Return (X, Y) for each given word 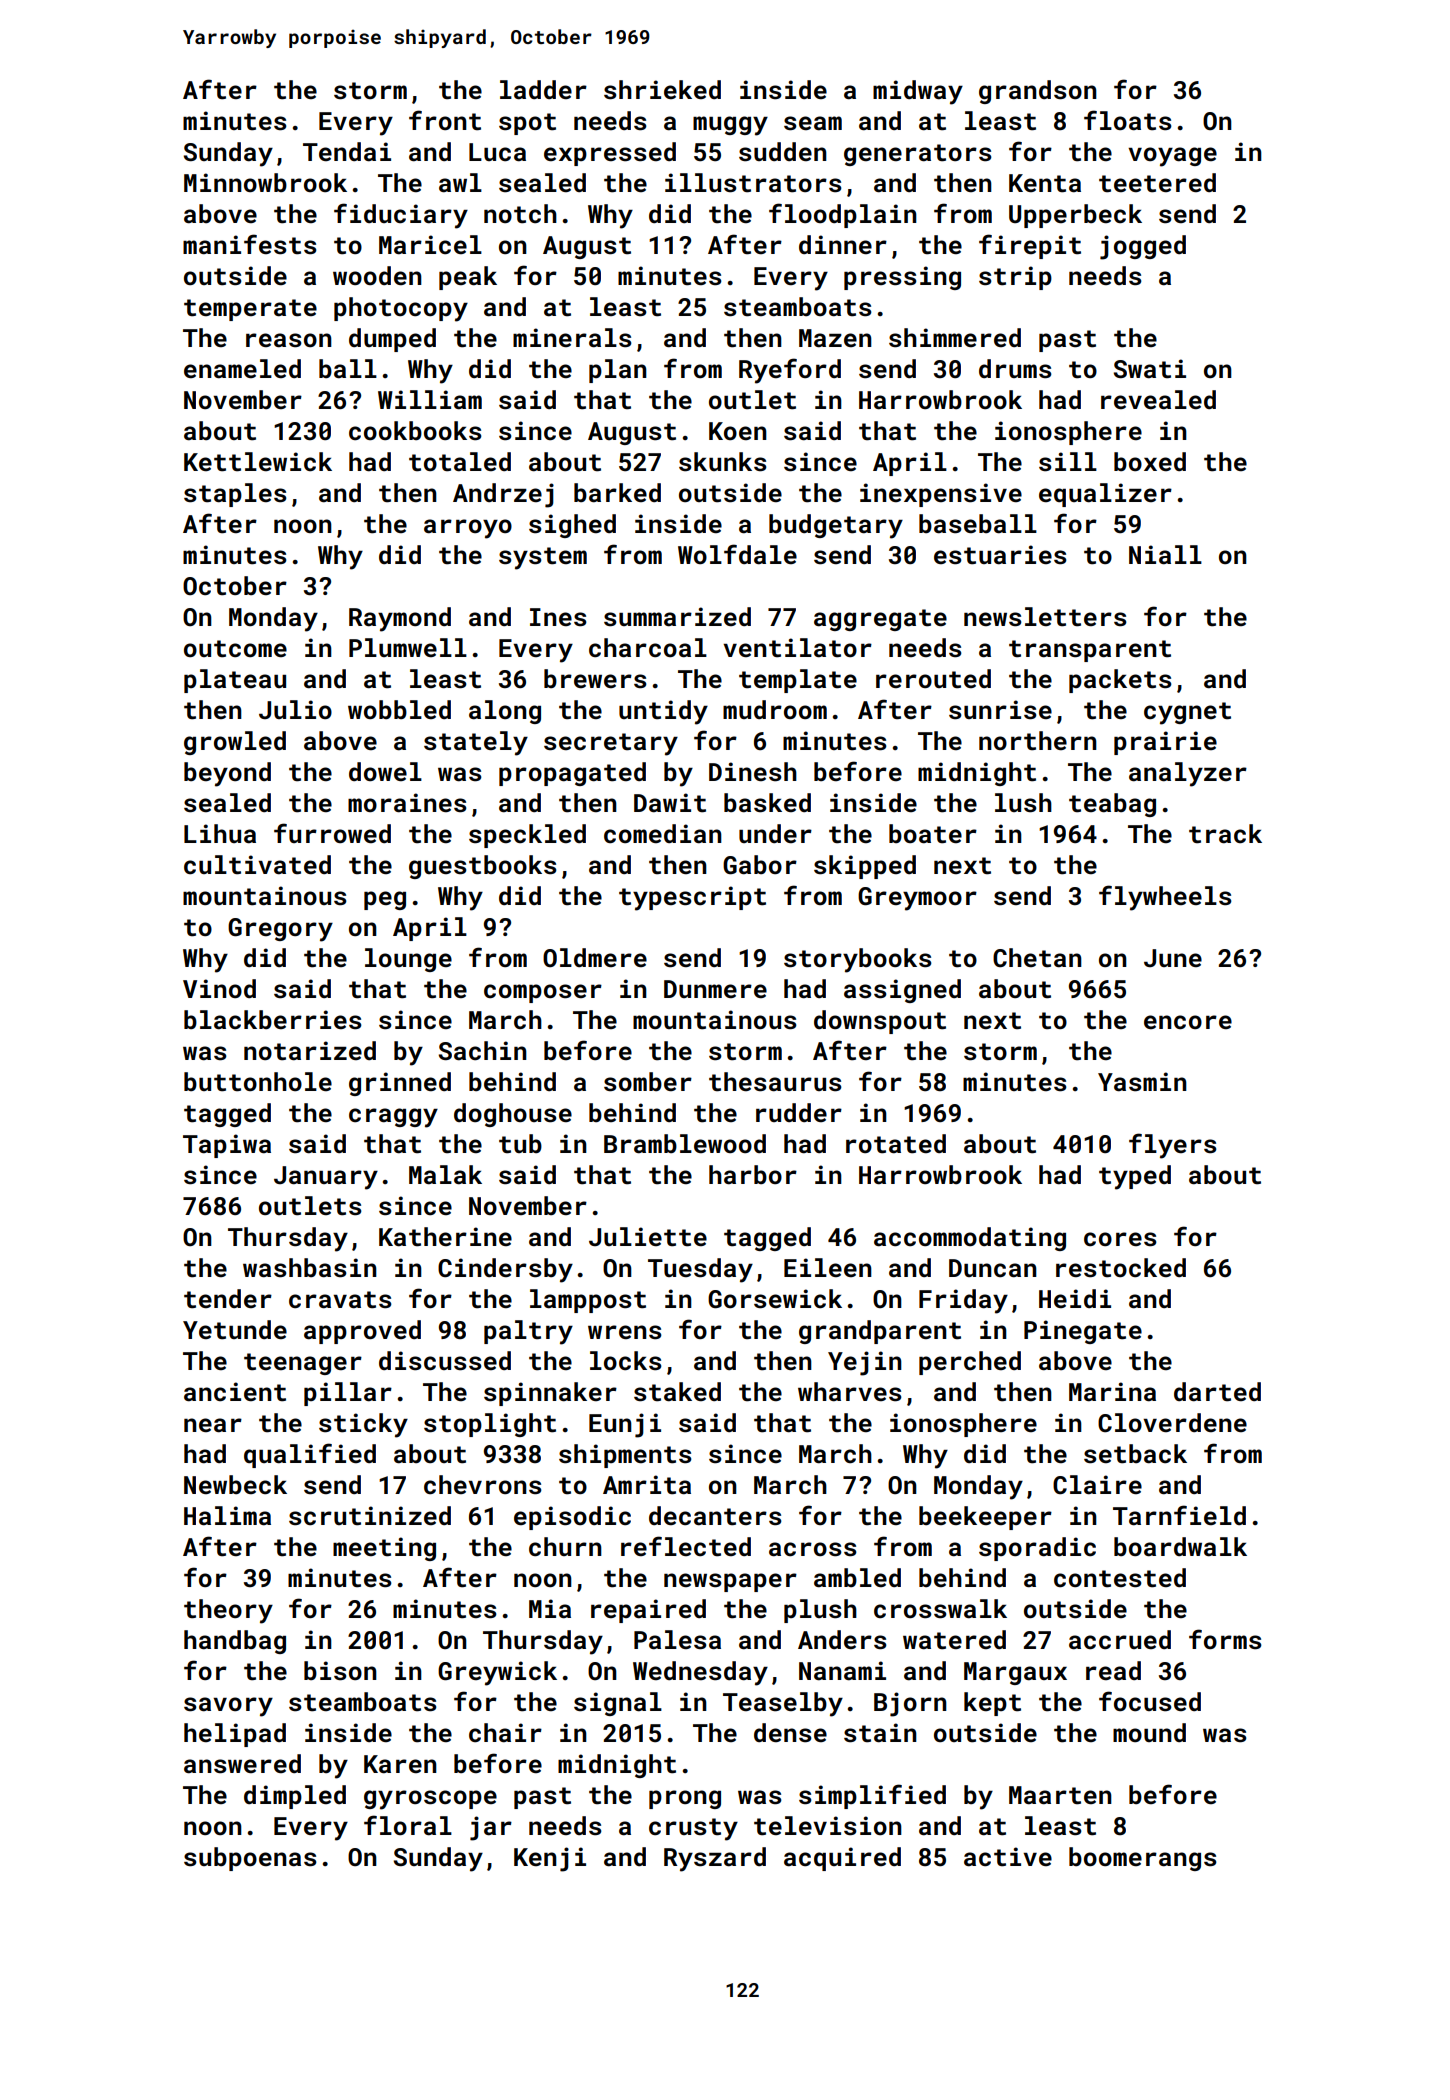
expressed (610, 154)
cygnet (1187, 713)
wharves (850, 1392)
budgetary (836, 526)
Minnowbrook (265, 182)
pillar (348, 1394)
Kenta (1045, 183)
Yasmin (1142, 1082)
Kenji (550, 1859)
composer (543, 993)
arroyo (468, 529)
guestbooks (483, 867)
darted (1217, 1392)
